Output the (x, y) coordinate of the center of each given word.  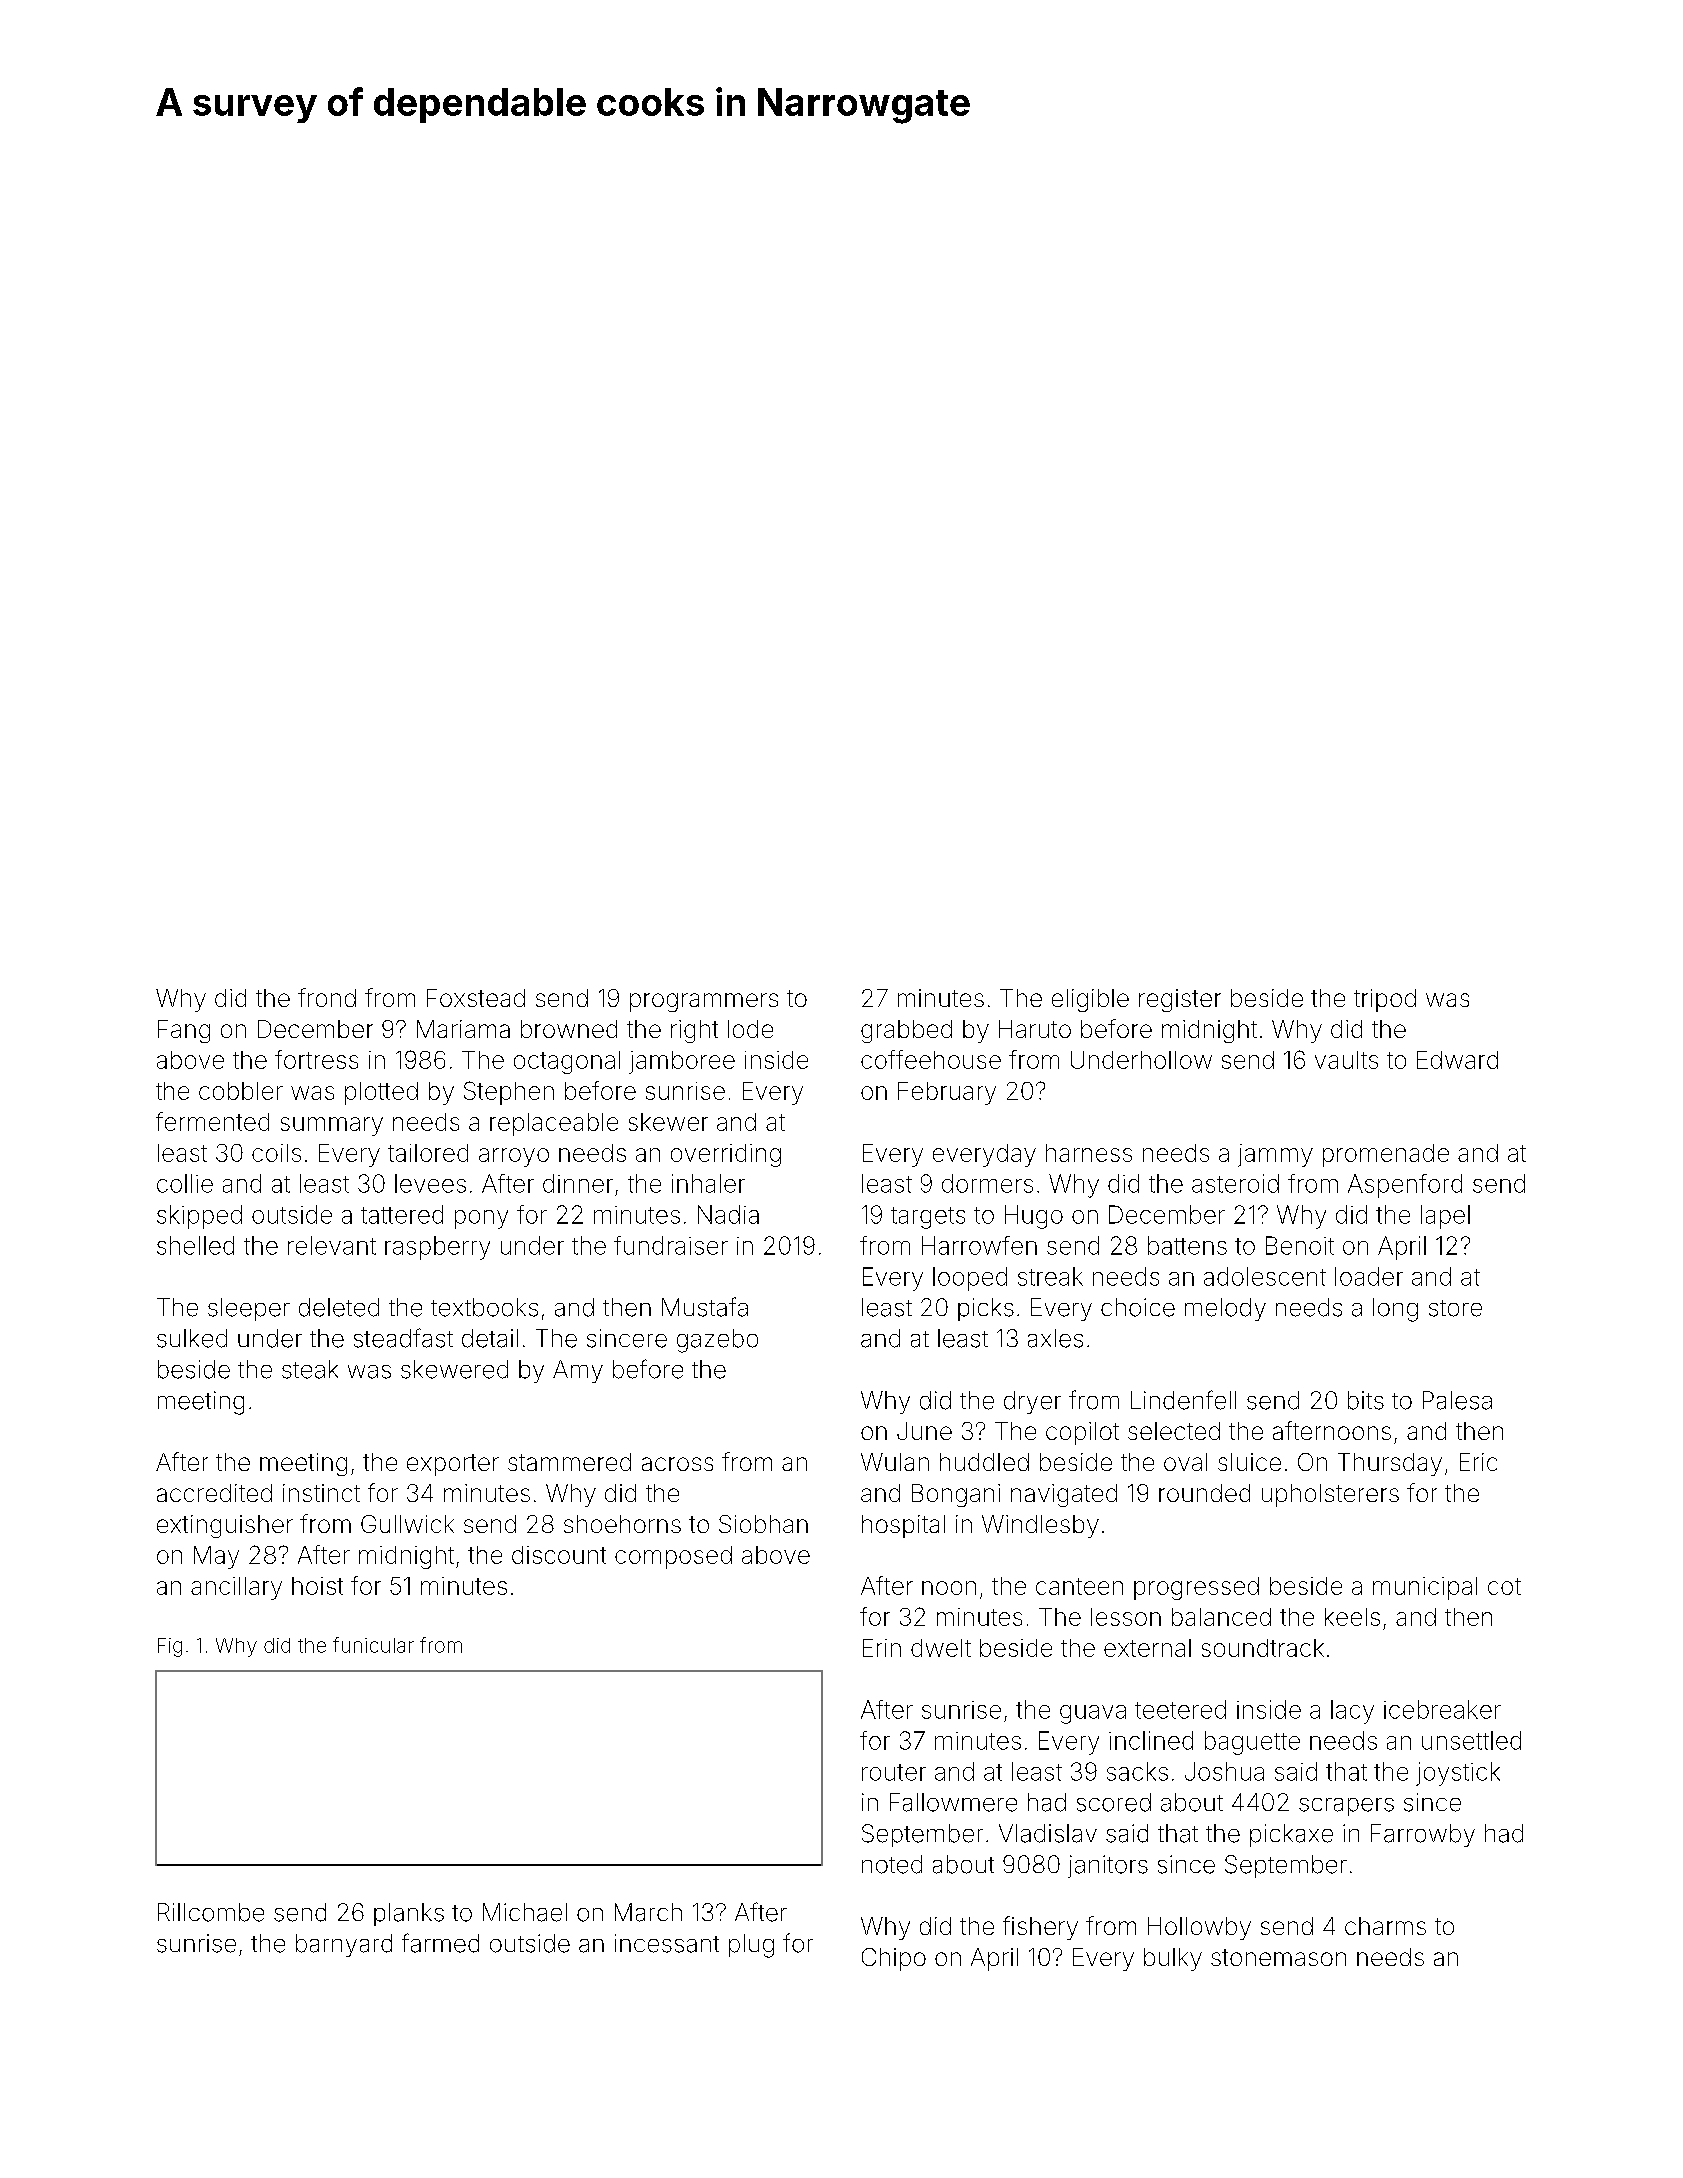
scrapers (1346, 1807)
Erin (882, 1648)
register (1180, 1000)
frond (327, 997)
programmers (704, 1002)
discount (559, 1555)
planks (409, 1914)
